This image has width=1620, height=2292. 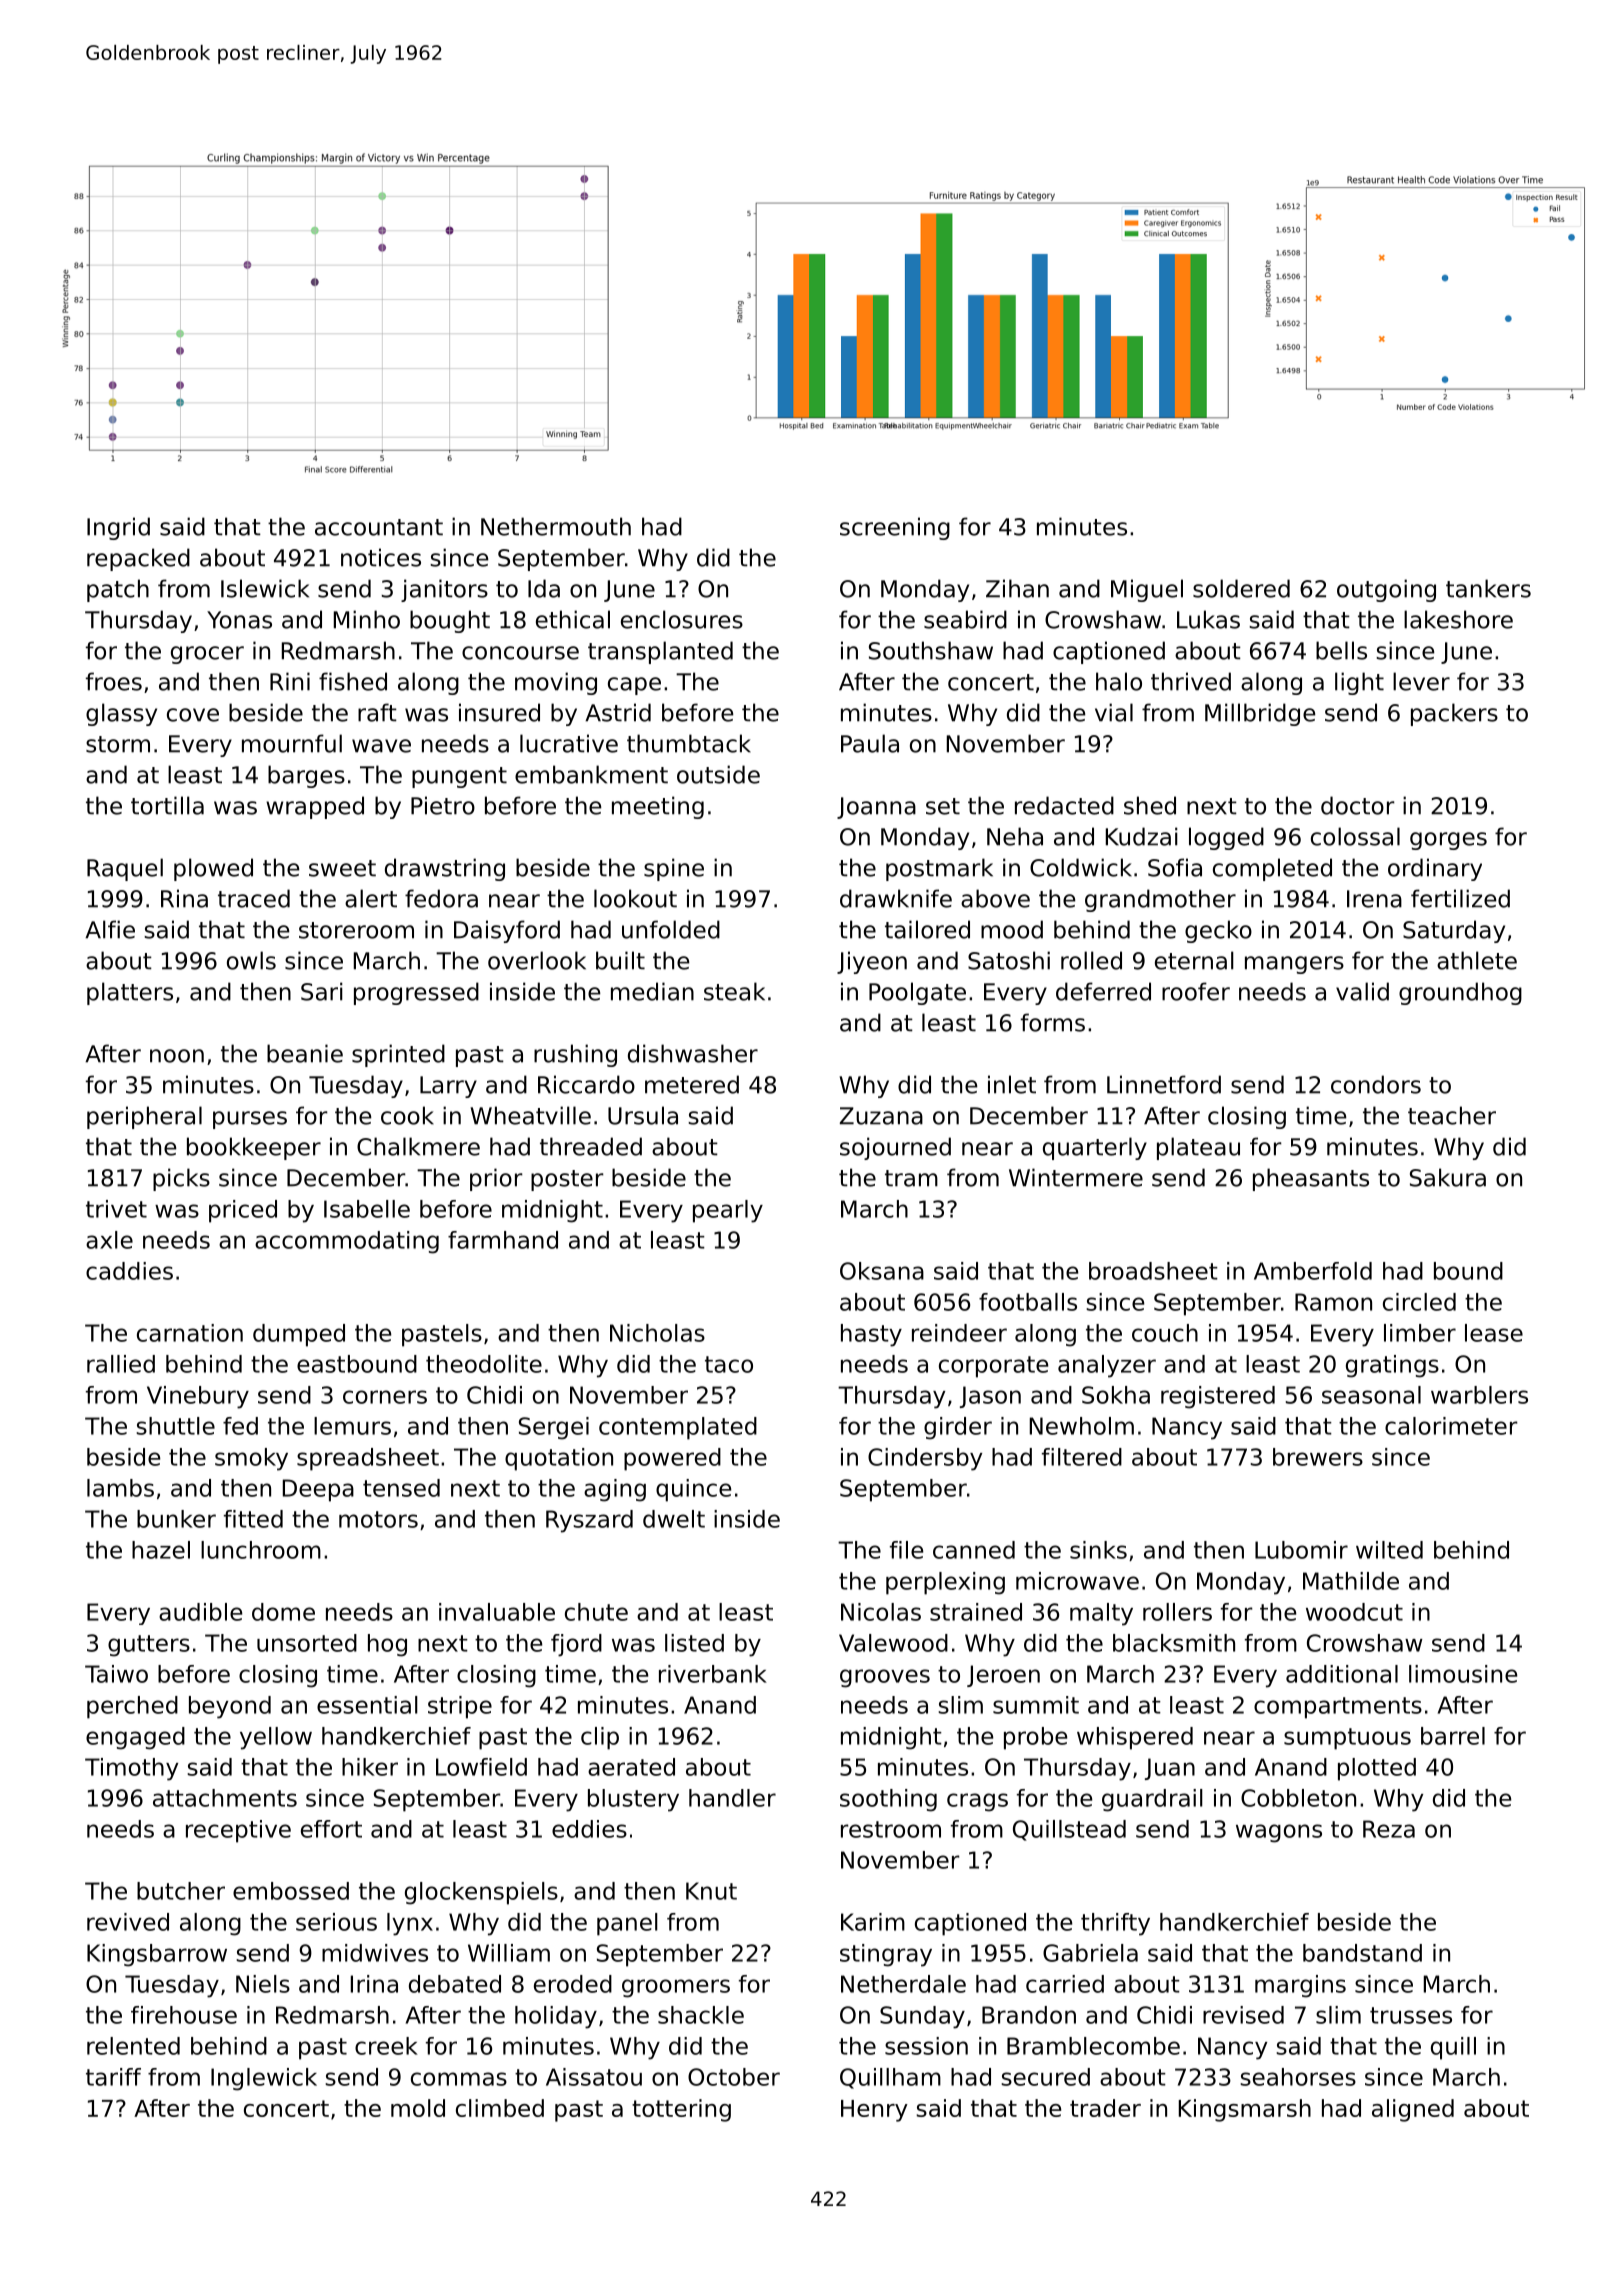 What do you see at coordinates (1298, 1798) in the image?
I see `Cobbleton` at bounding box center [1298, 1798].
